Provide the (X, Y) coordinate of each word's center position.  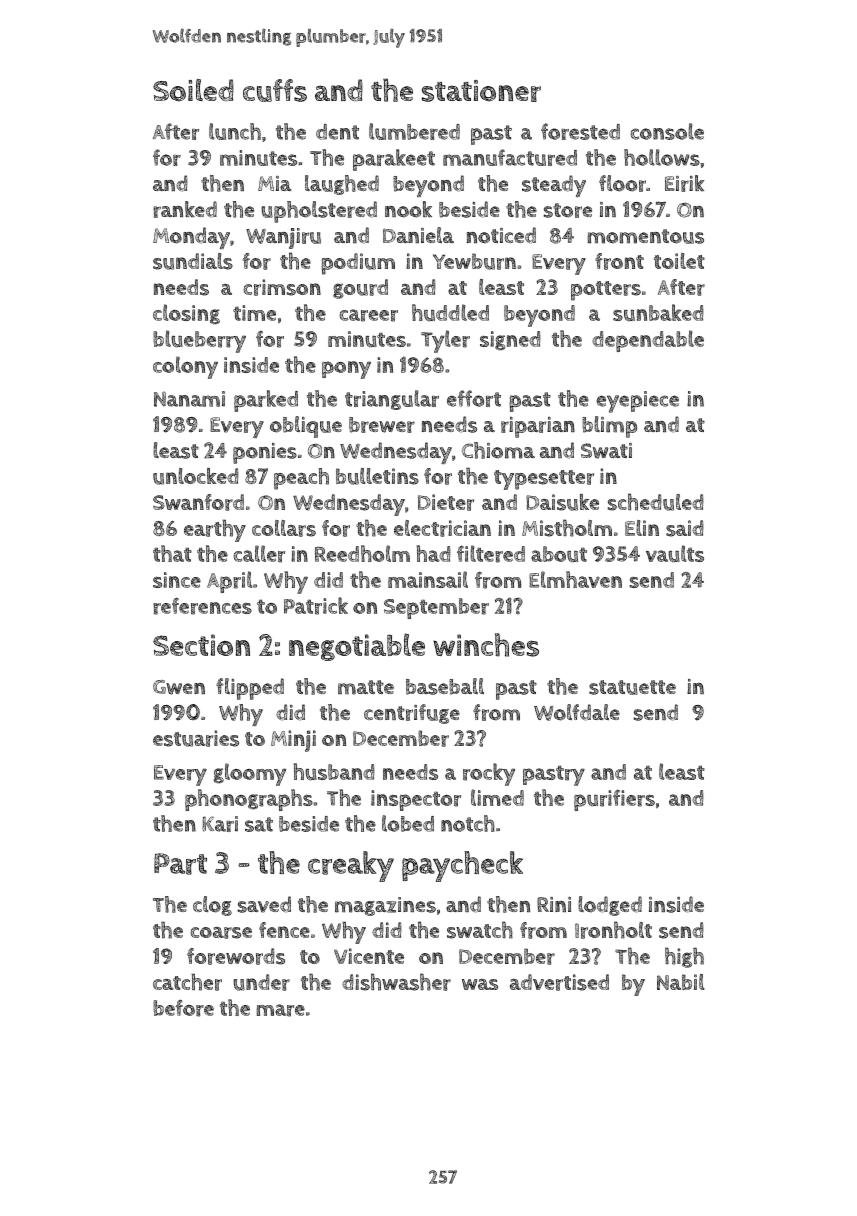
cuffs (275, 90)
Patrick (316, 606)
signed (510, 340)
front (619, 261)
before (183, 1008)
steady (554, 186)
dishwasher (396, 982)
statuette (632, 687)
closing (186, 314)
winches (486, 645)
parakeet (394, 160)
